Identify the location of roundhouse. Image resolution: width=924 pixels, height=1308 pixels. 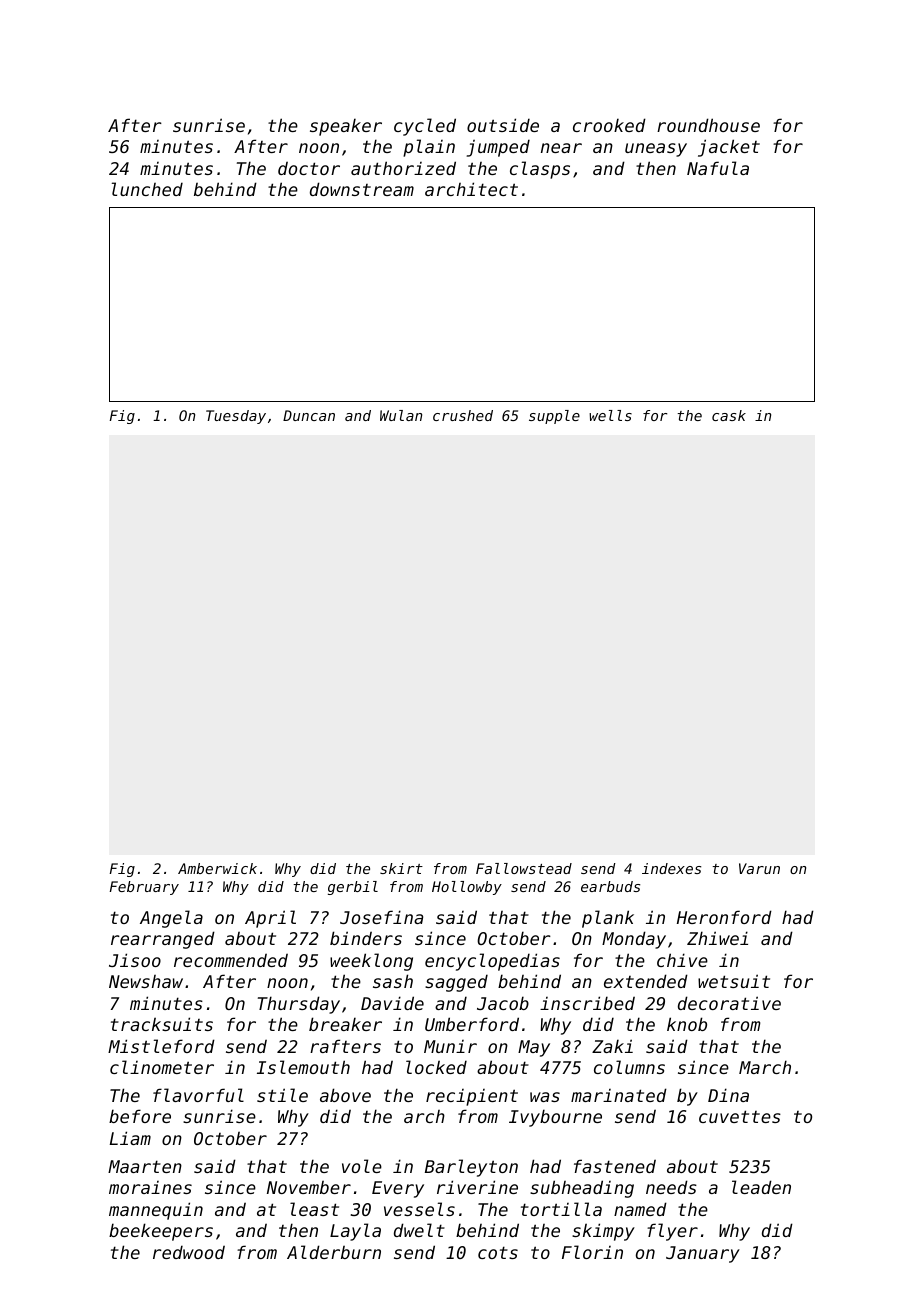
(708, 125).
